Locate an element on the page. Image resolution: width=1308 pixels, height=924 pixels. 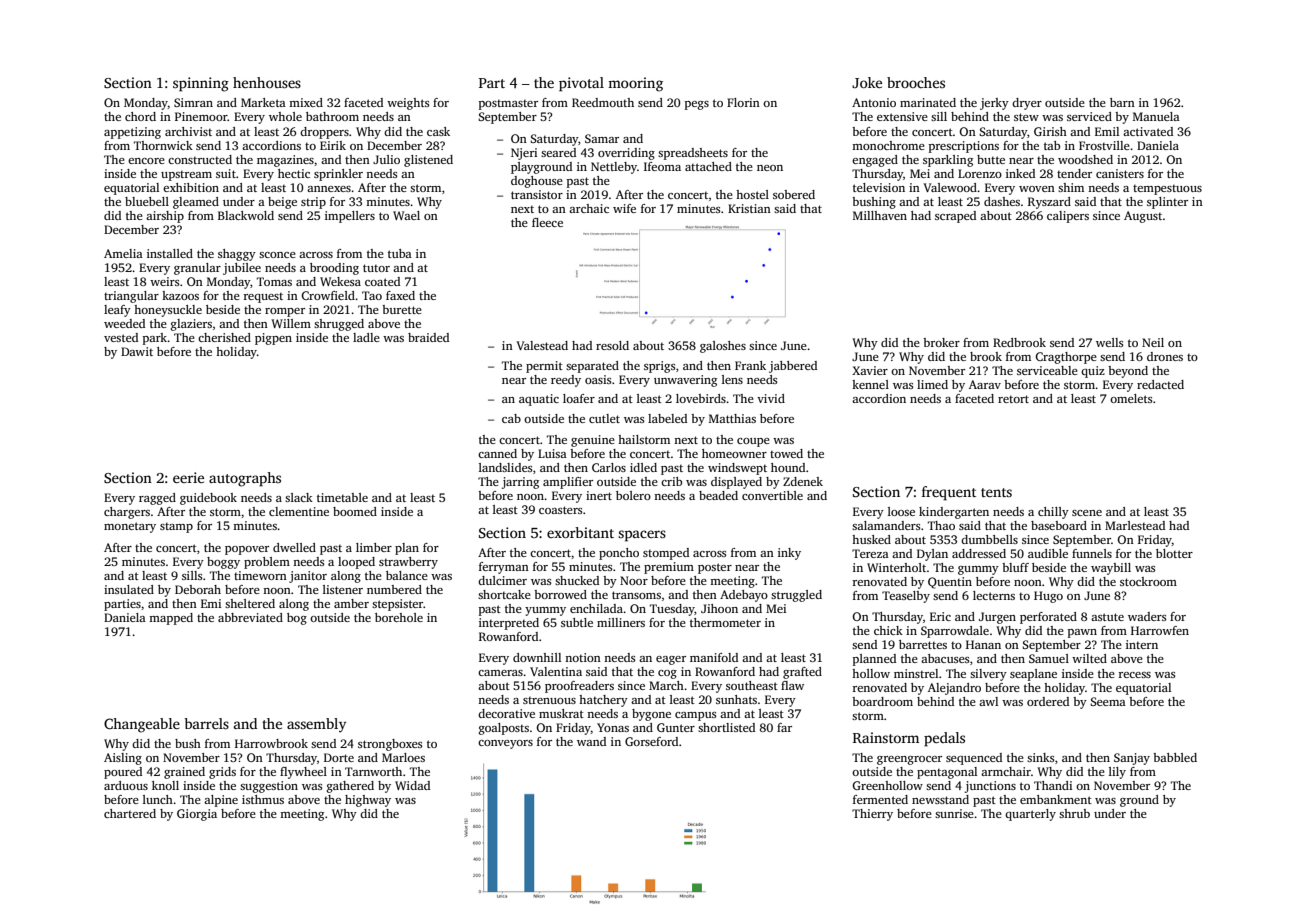
audible is located at coordinates (1048, 553).
